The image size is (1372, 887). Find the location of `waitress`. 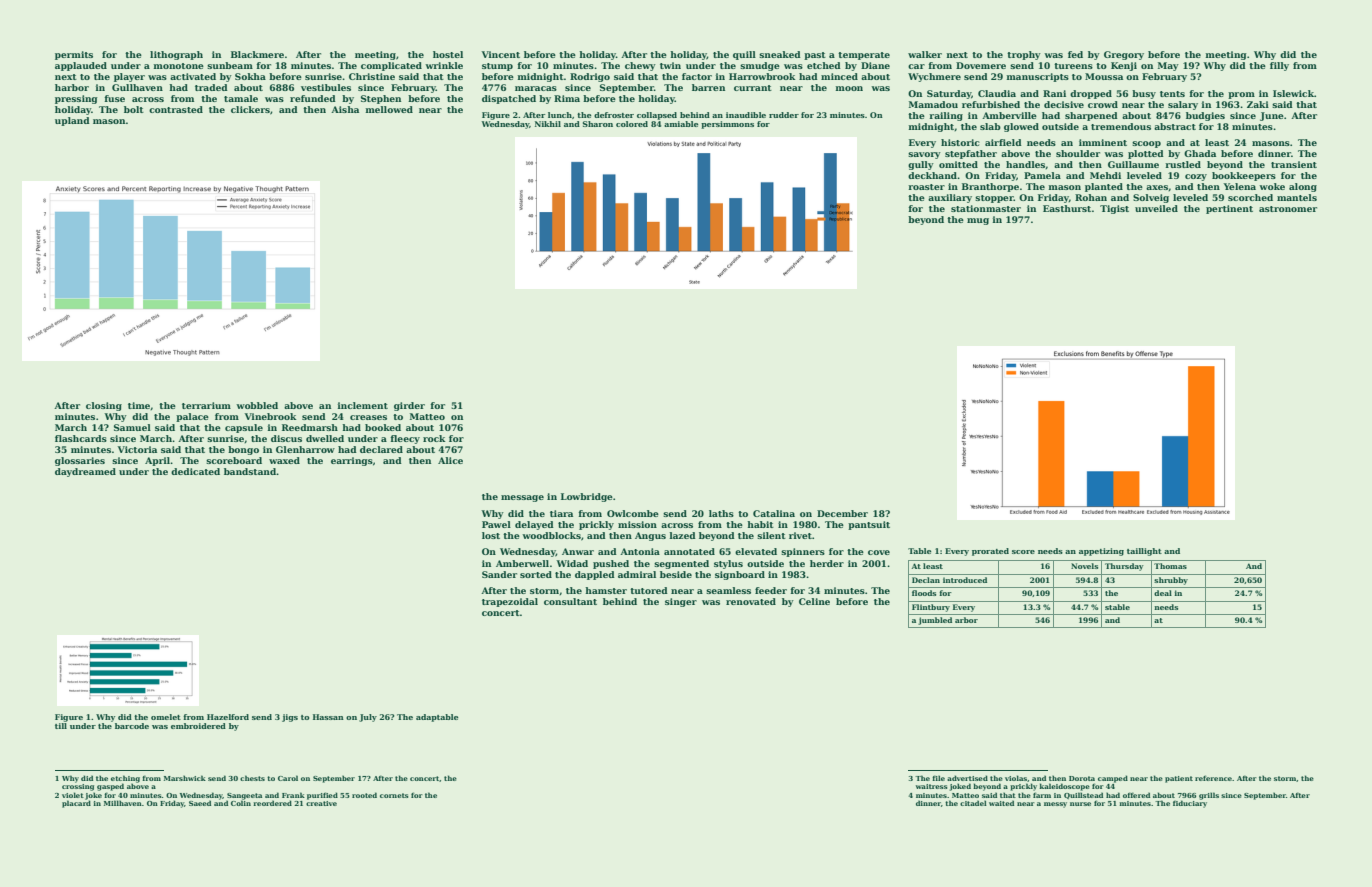

waitress is located at coordinates (931, 786).
